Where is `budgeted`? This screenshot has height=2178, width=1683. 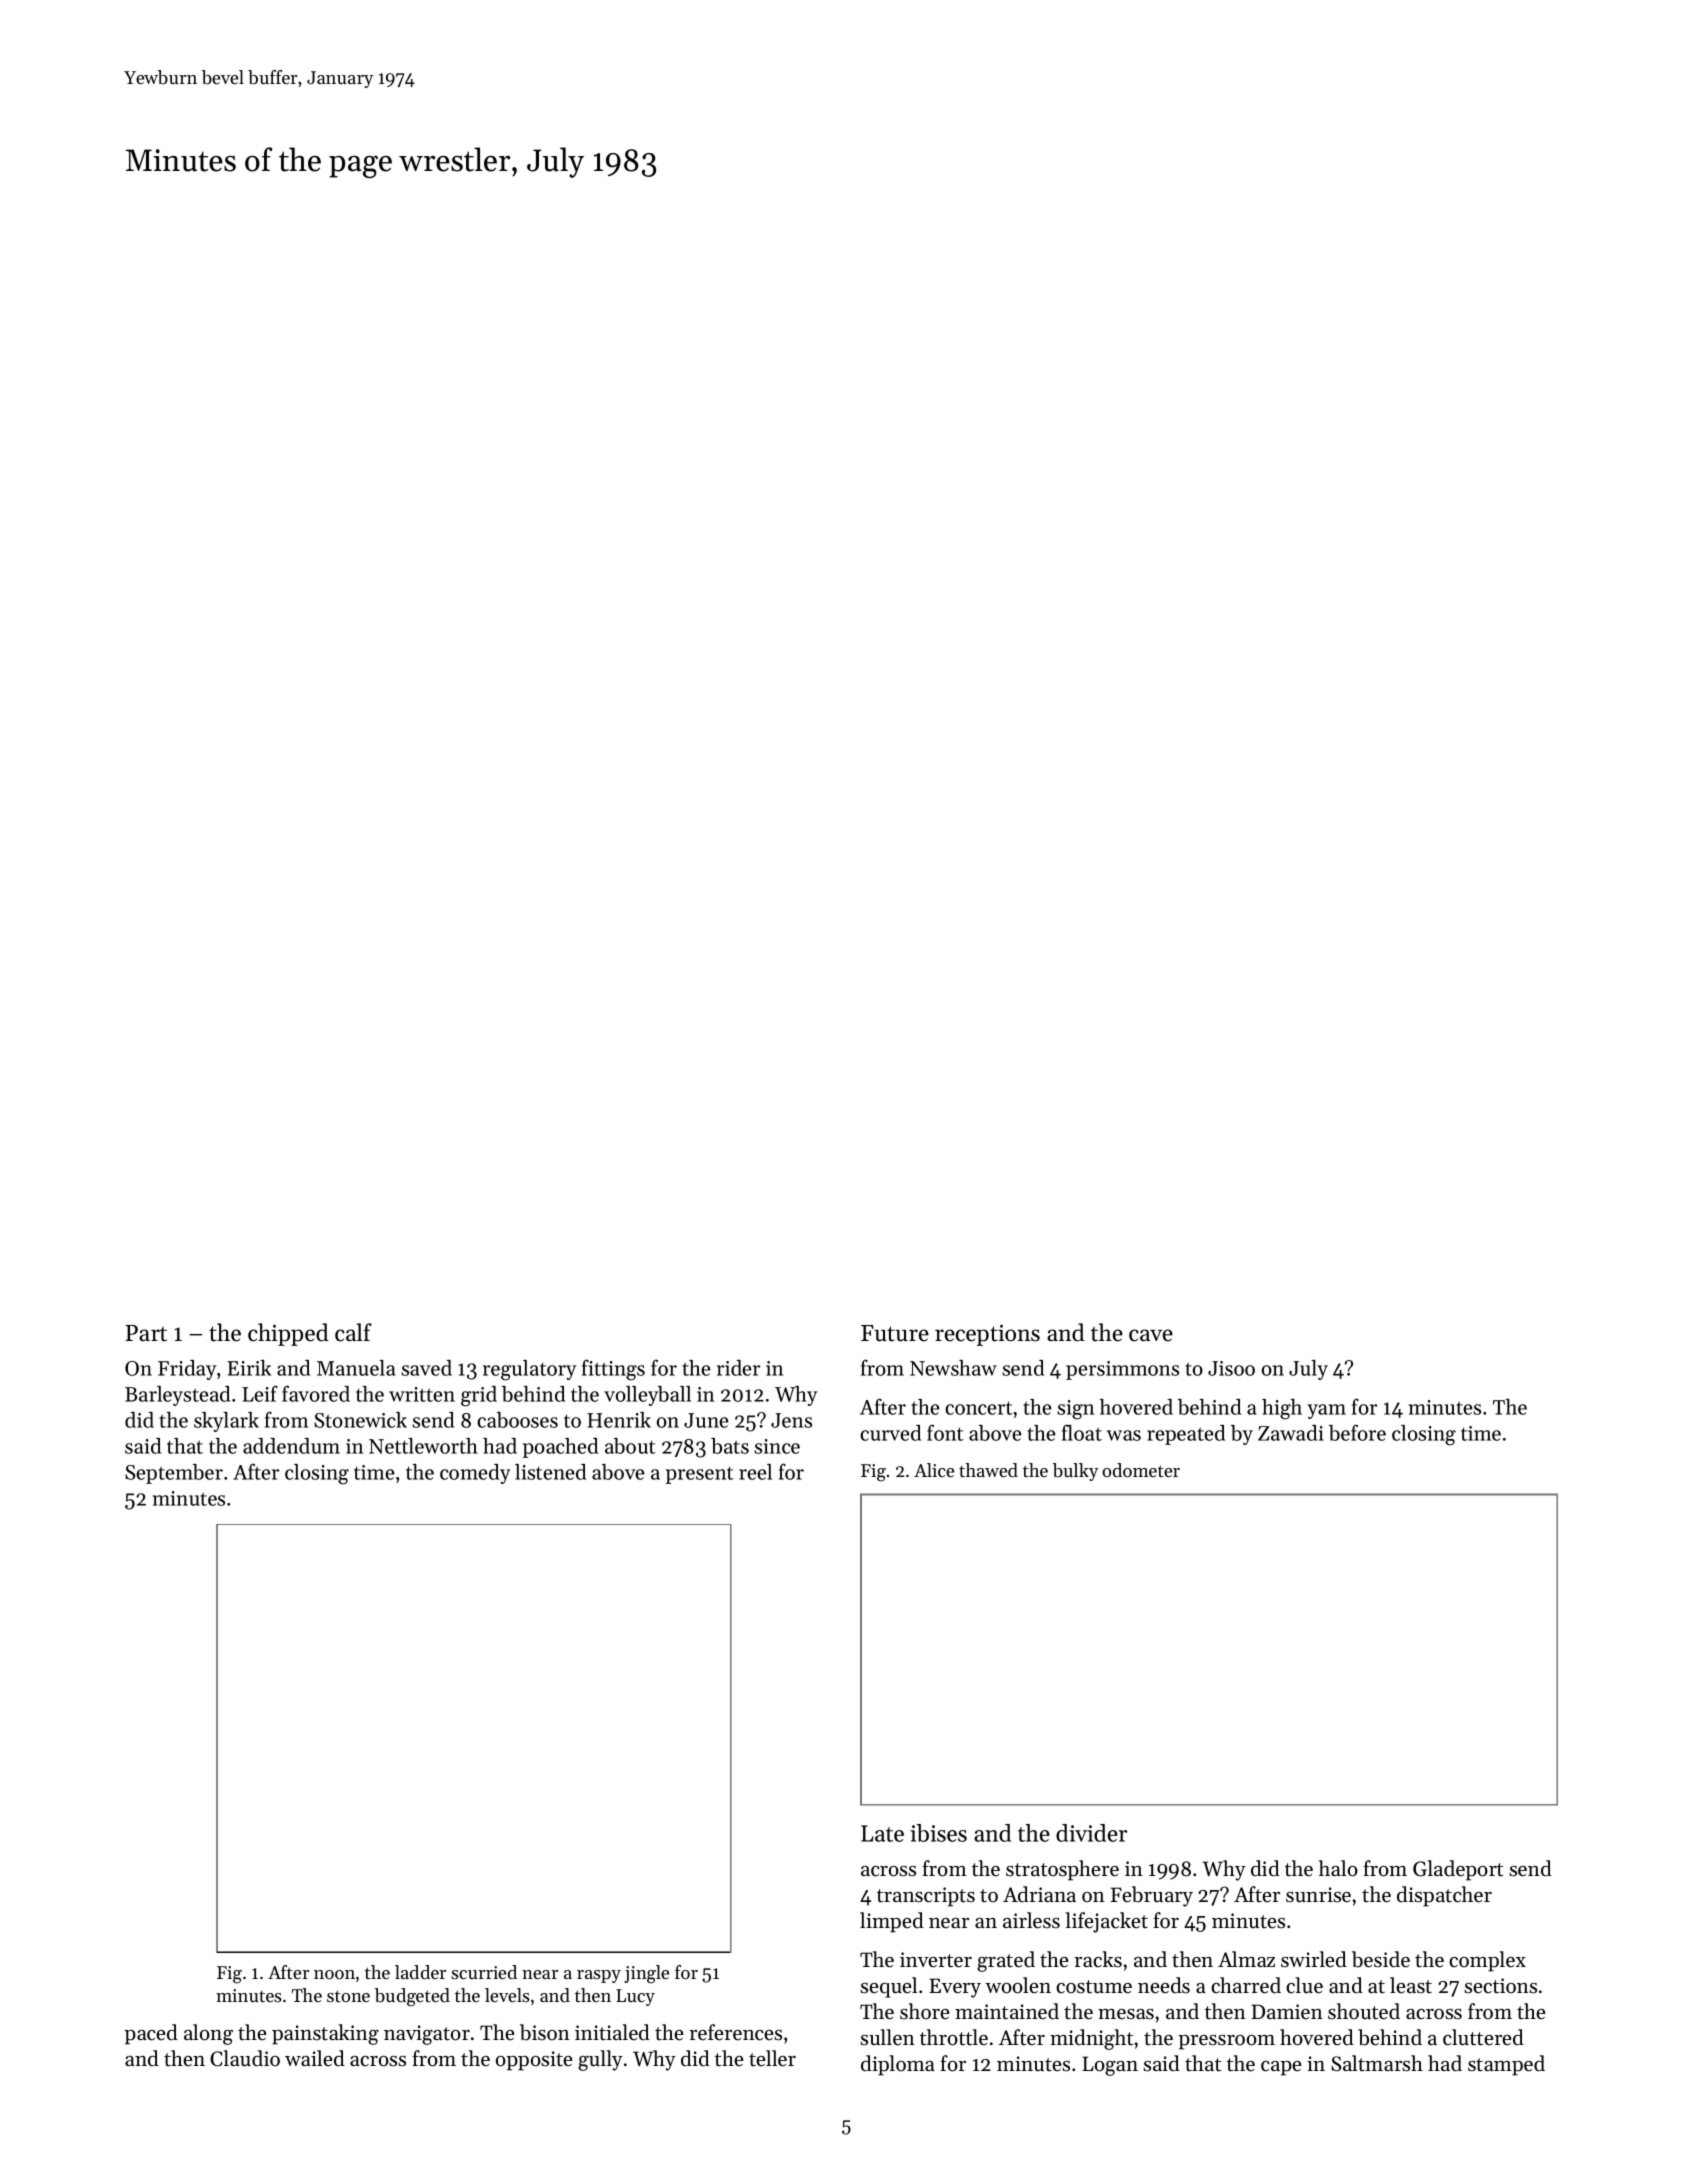 budgeted is located at coordinates (412, 1997).
